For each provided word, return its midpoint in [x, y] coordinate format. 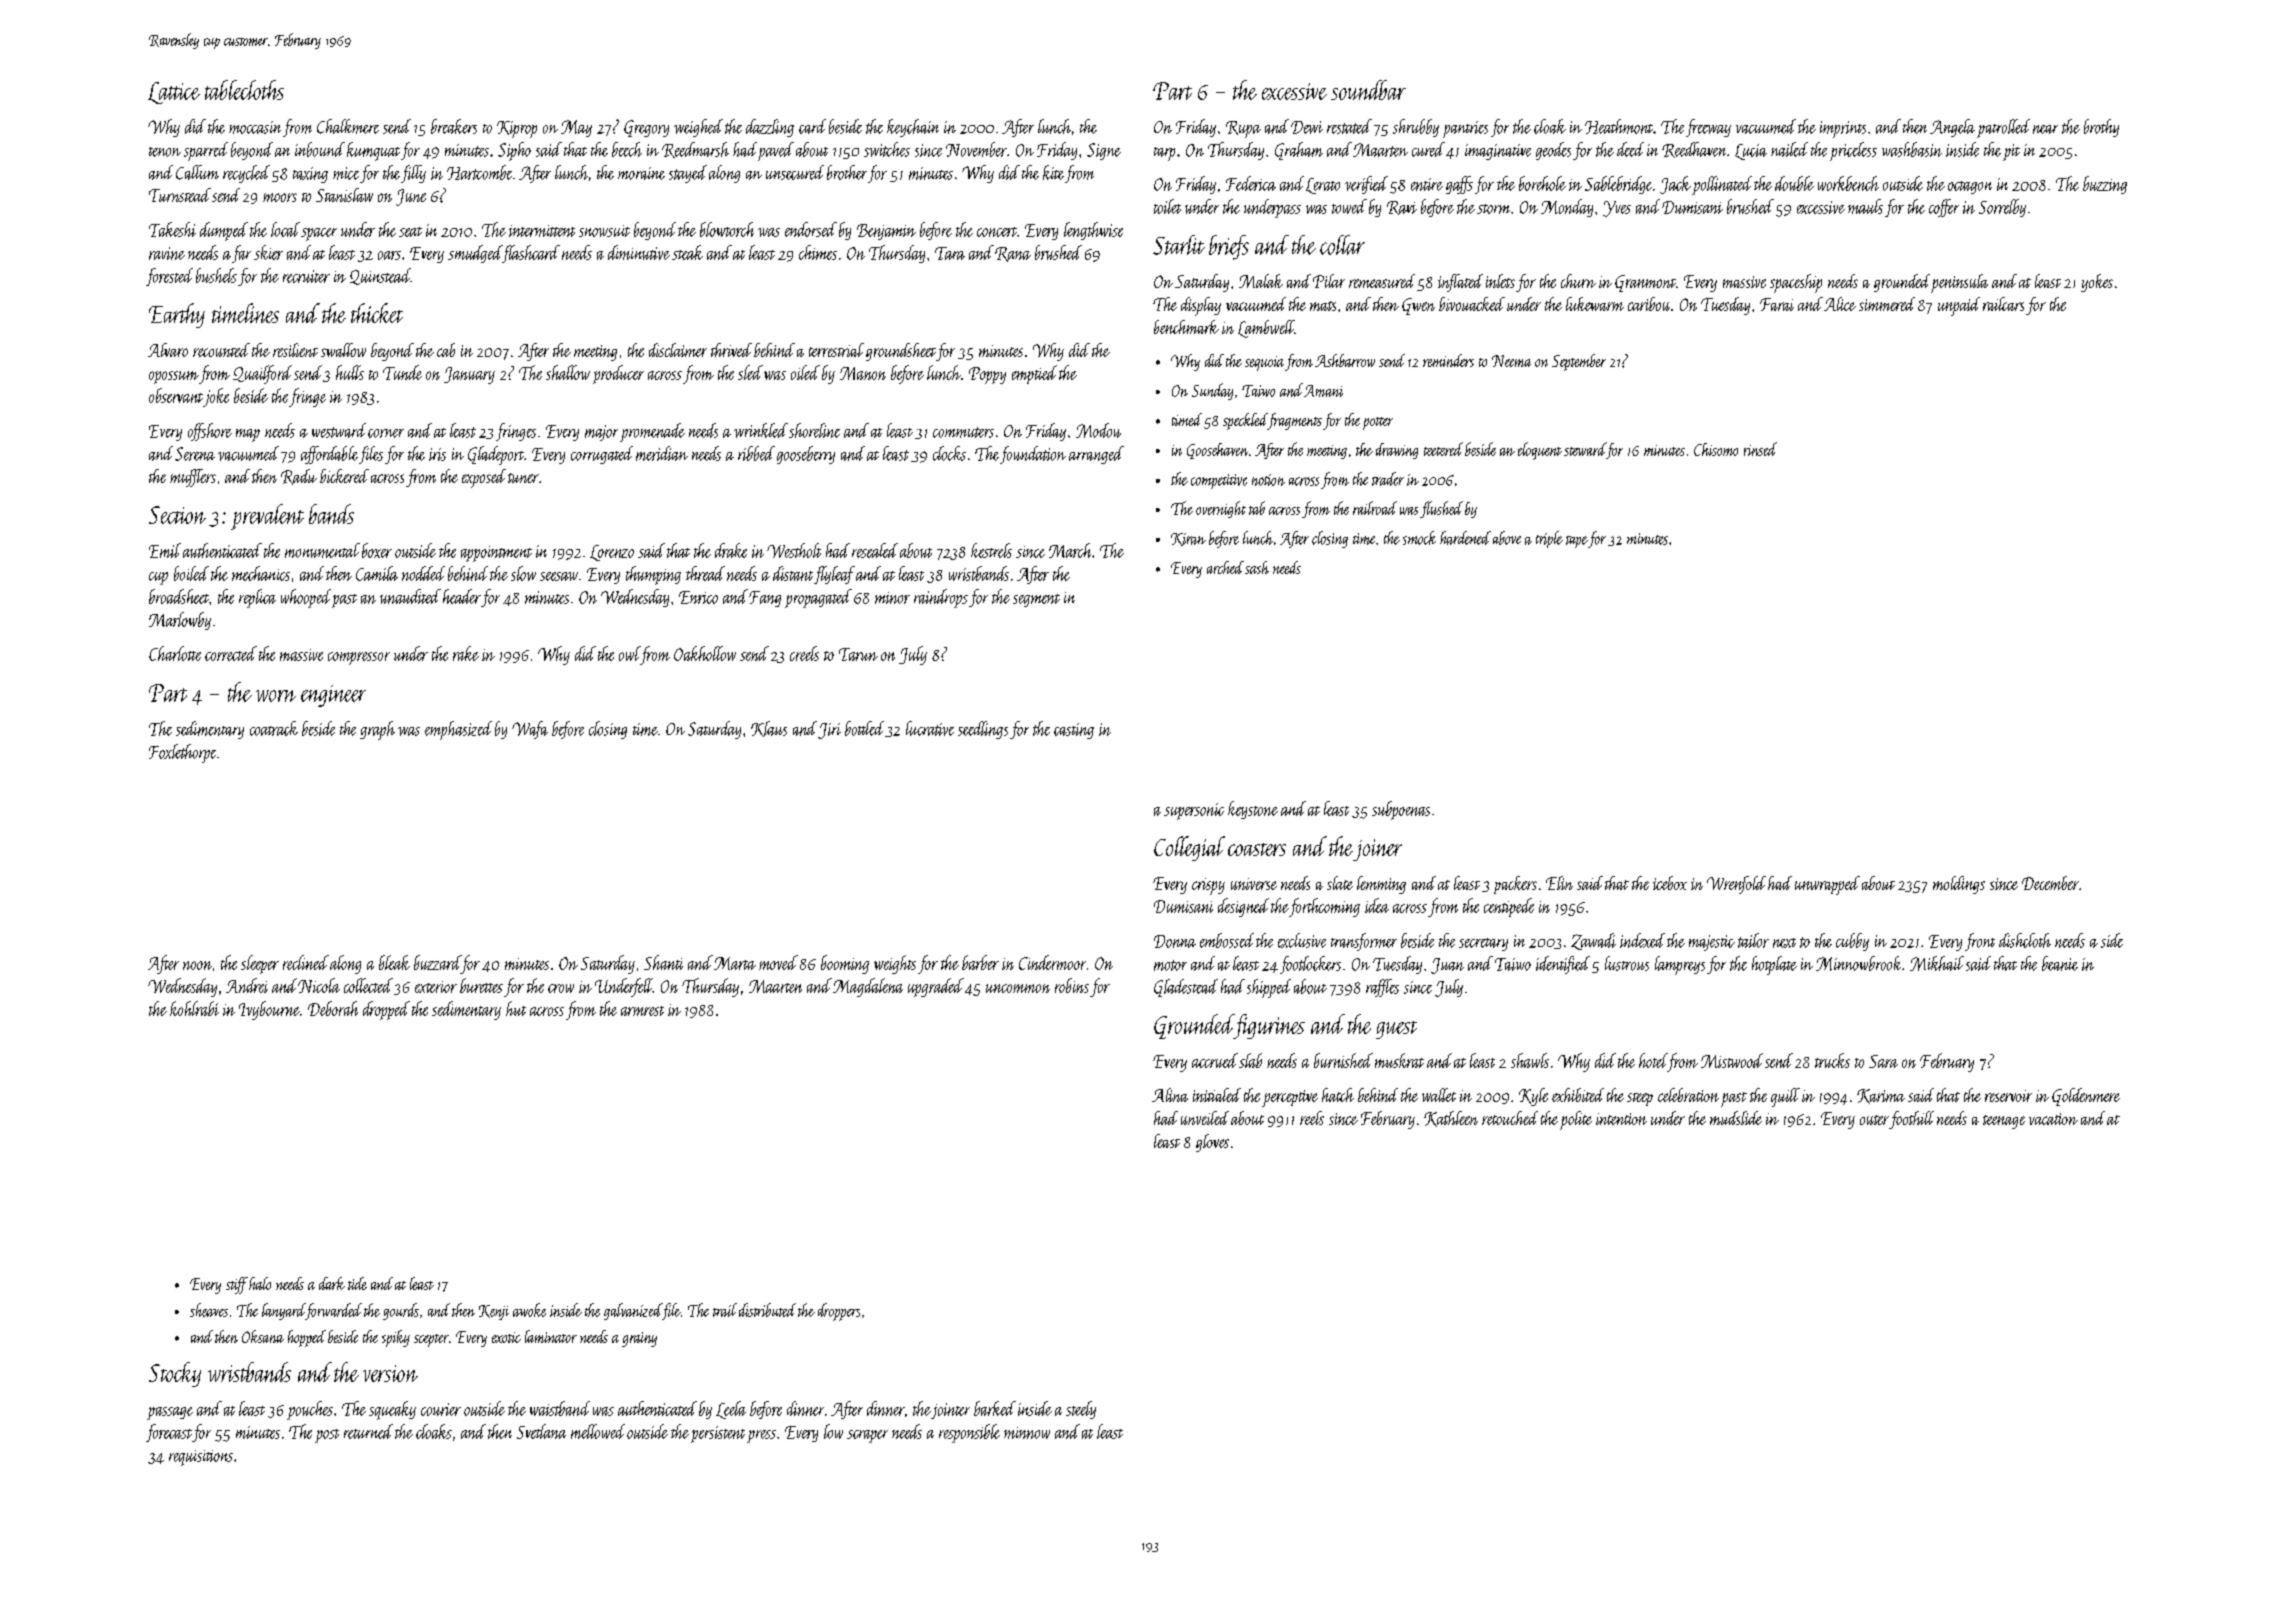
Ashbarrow [1345, 360]
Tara [950, 253]
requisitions [201, 1458]
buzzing [2105, 185]
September [1579, 362]
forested [169, 277]
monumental [322, 550]
